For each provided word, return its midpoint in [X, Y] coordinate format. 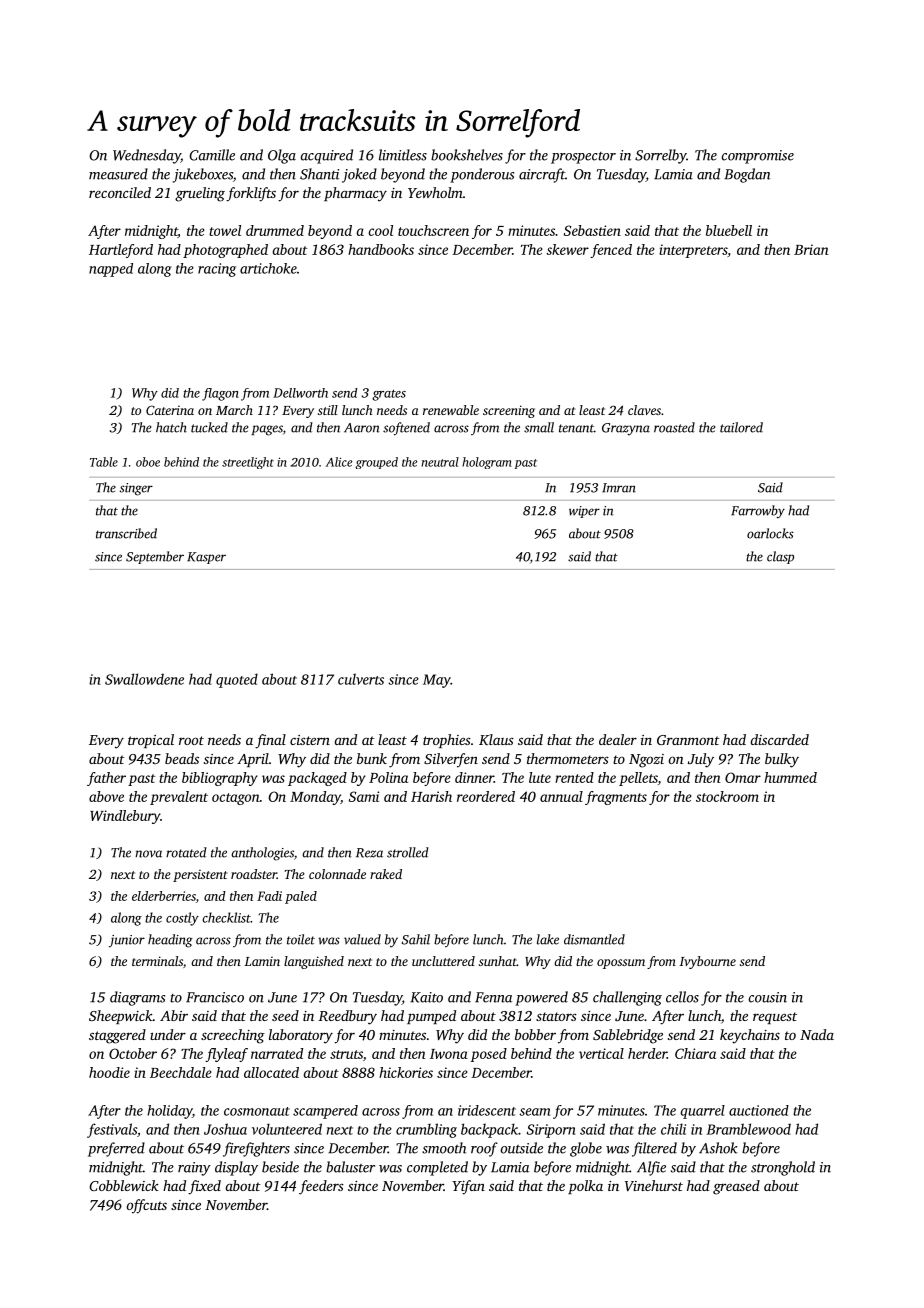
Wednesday [147, 156]
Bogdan [747, 175]
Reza [369, 853]
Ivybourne [707, 962]
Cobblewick [124, 1185]
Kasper [206, 558]
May [437, 681]
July [701, 760]
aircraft [542, 175]
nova [148, 854]
